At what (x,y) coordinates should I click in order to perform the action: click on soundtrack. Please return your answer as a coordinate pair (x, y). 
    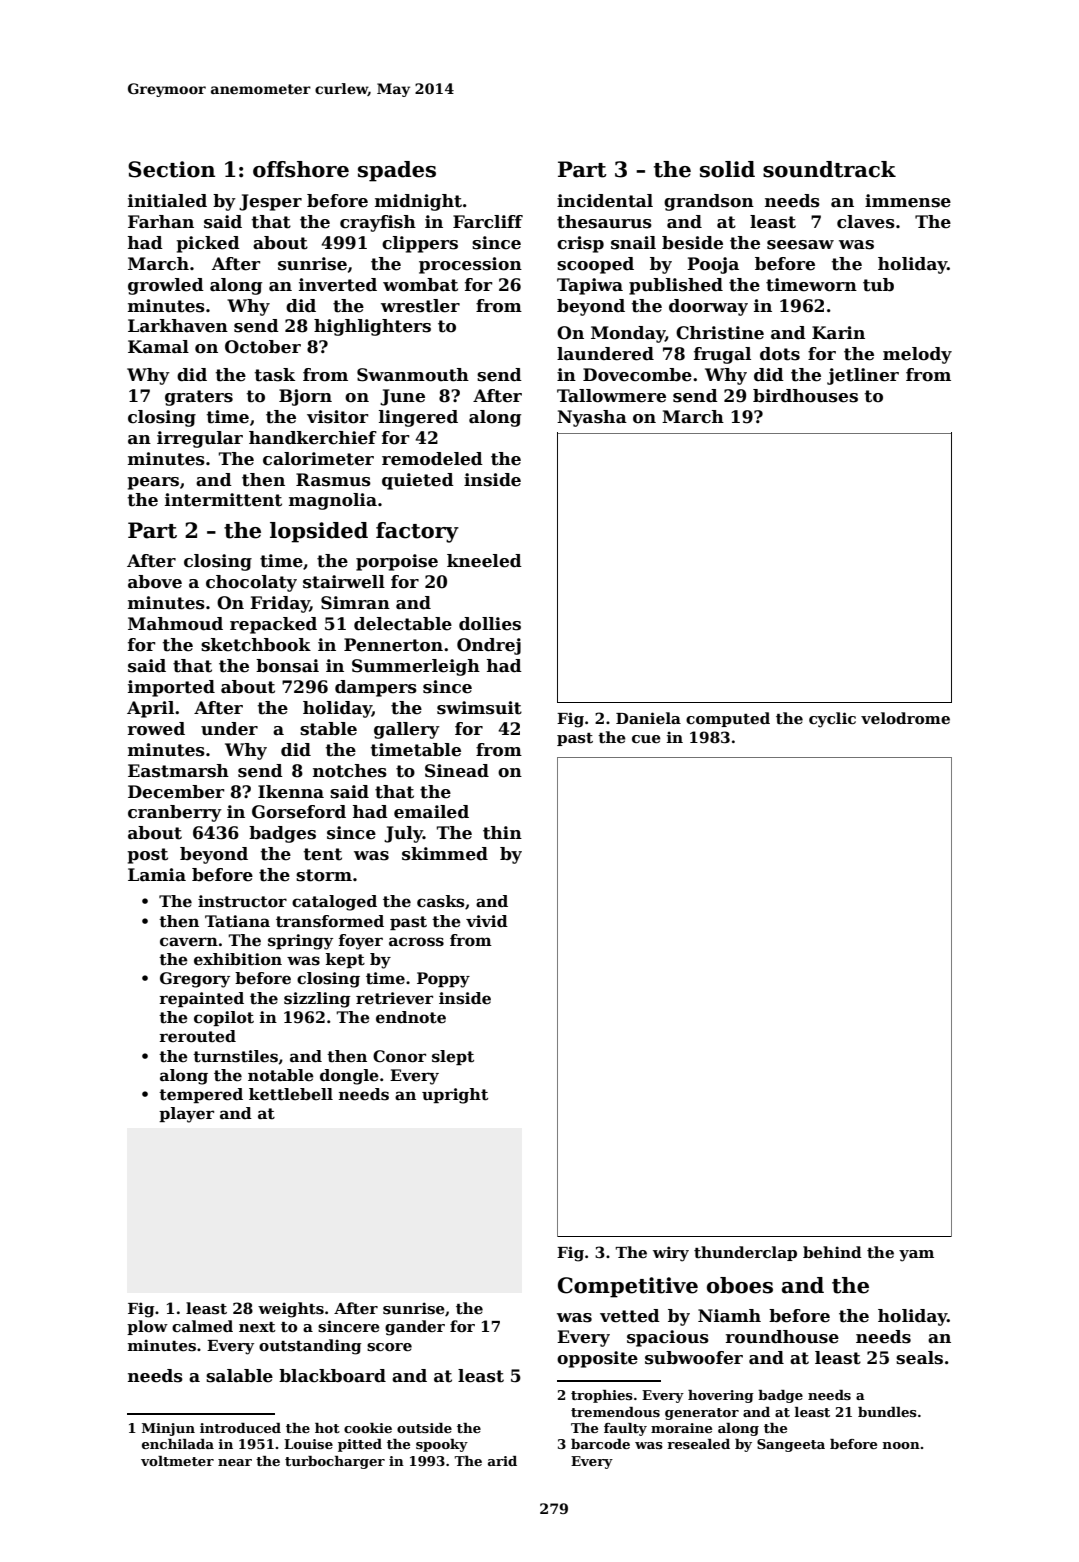
    Looking at the image, I should click on (829, 169).
